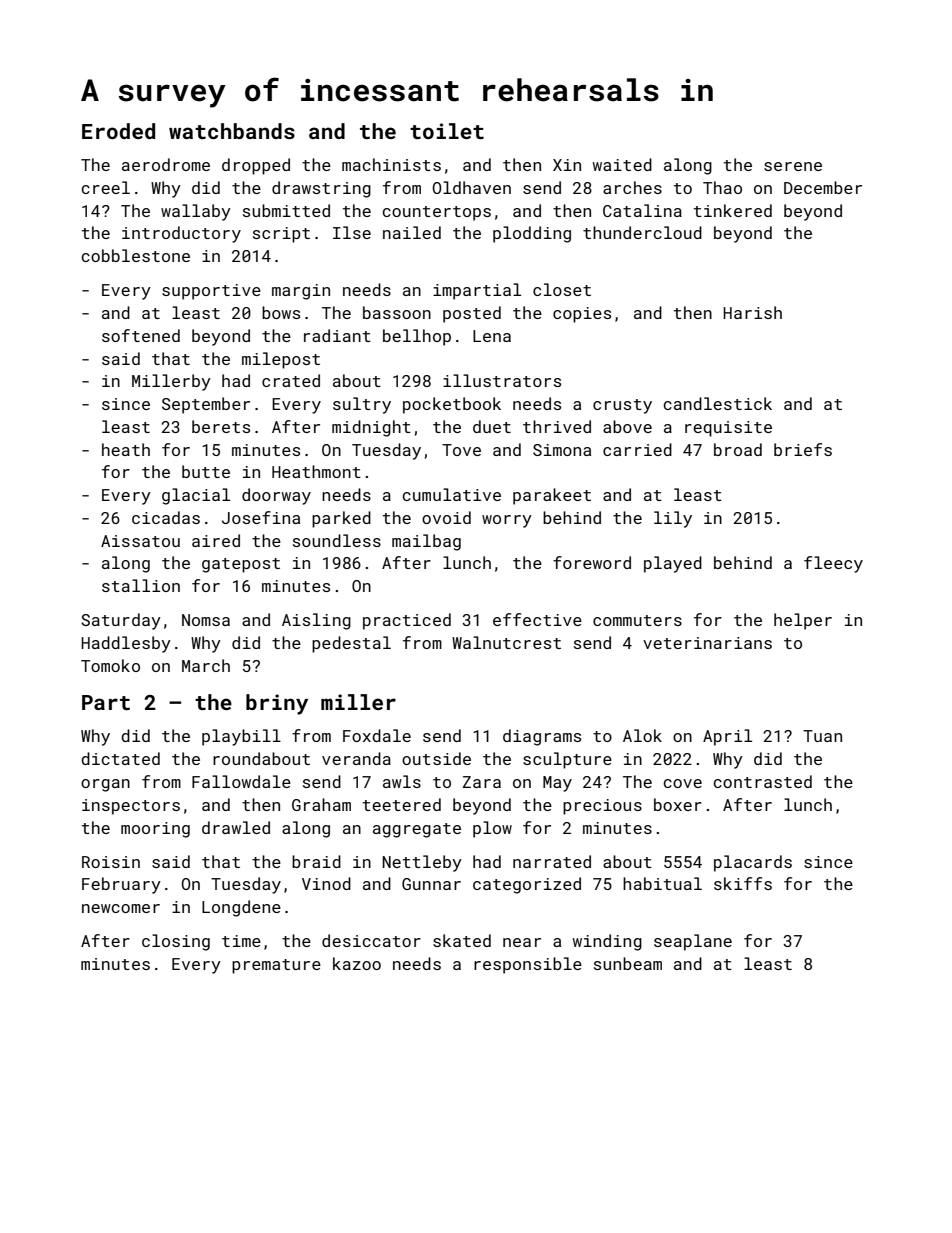  What do you see at coordinates (176, 942) in the image?
I see `closing` at bounding box center [176, 942].
